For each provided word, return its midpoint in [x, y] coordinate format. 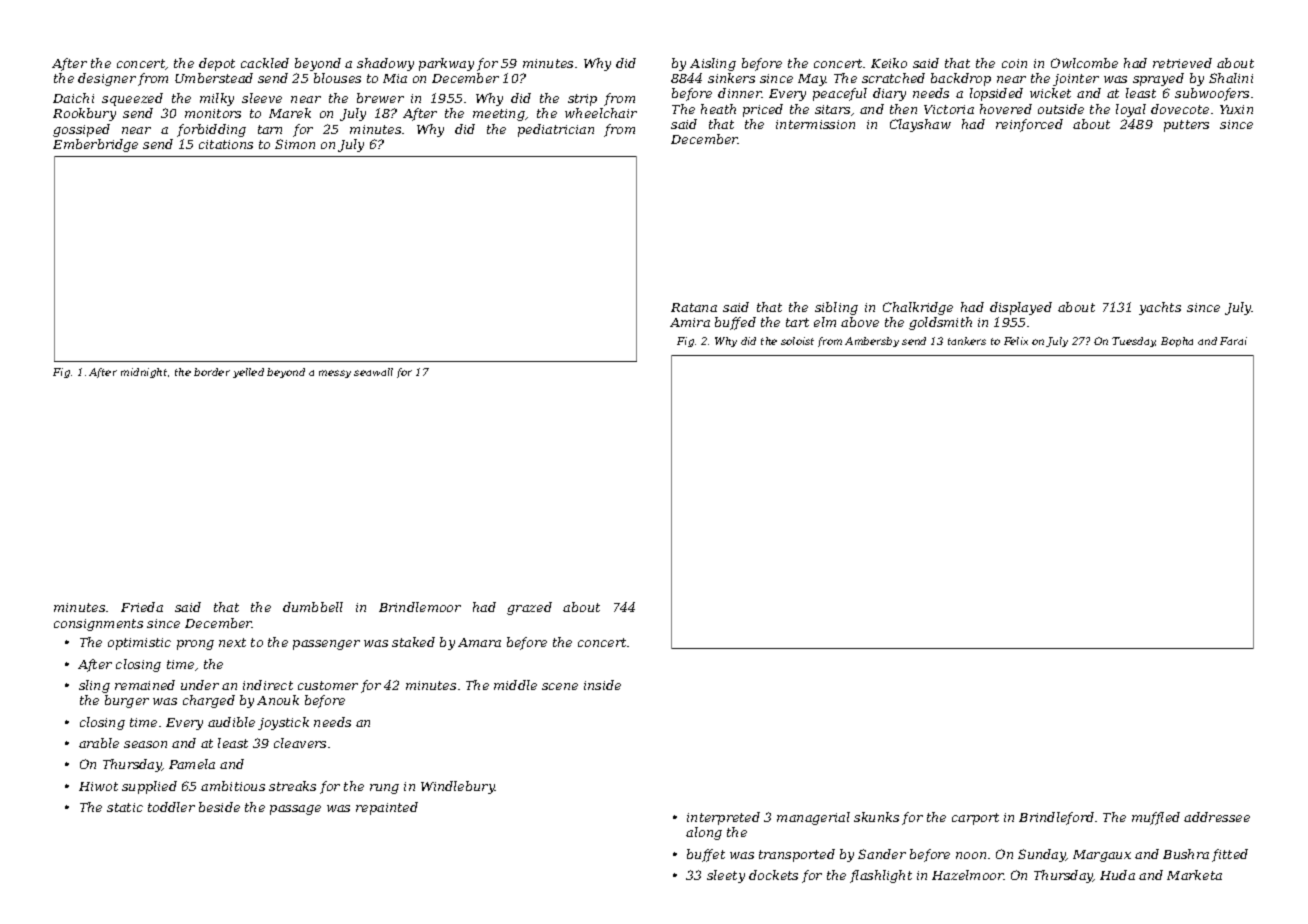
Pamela [192, 764]
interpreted [723, 818]
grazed [529, 608]
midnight [144, 373]
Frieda [142, 607]
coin [1014, 63]
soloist [797, 341]
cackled [265, 63]
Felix [1016, 341]
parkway [446, 64]
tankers [967, 341]
